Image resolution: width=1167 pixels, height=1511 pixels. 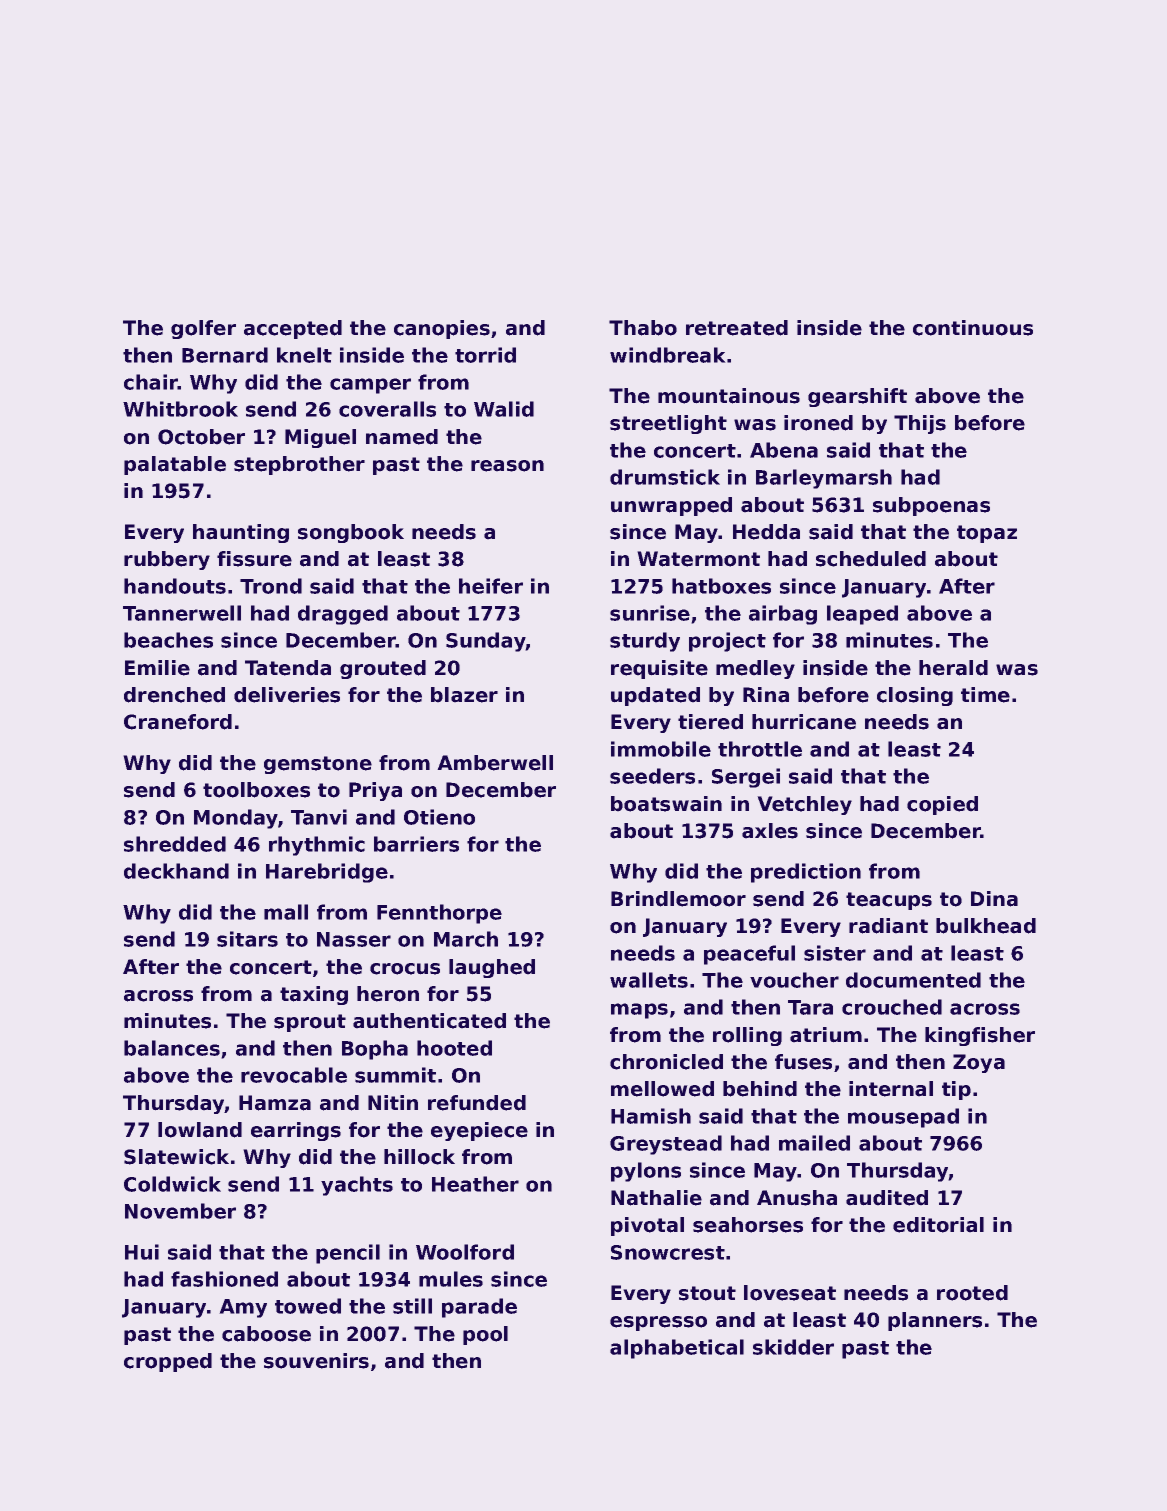 I want to click on reason, so click(x=507, y=466).
